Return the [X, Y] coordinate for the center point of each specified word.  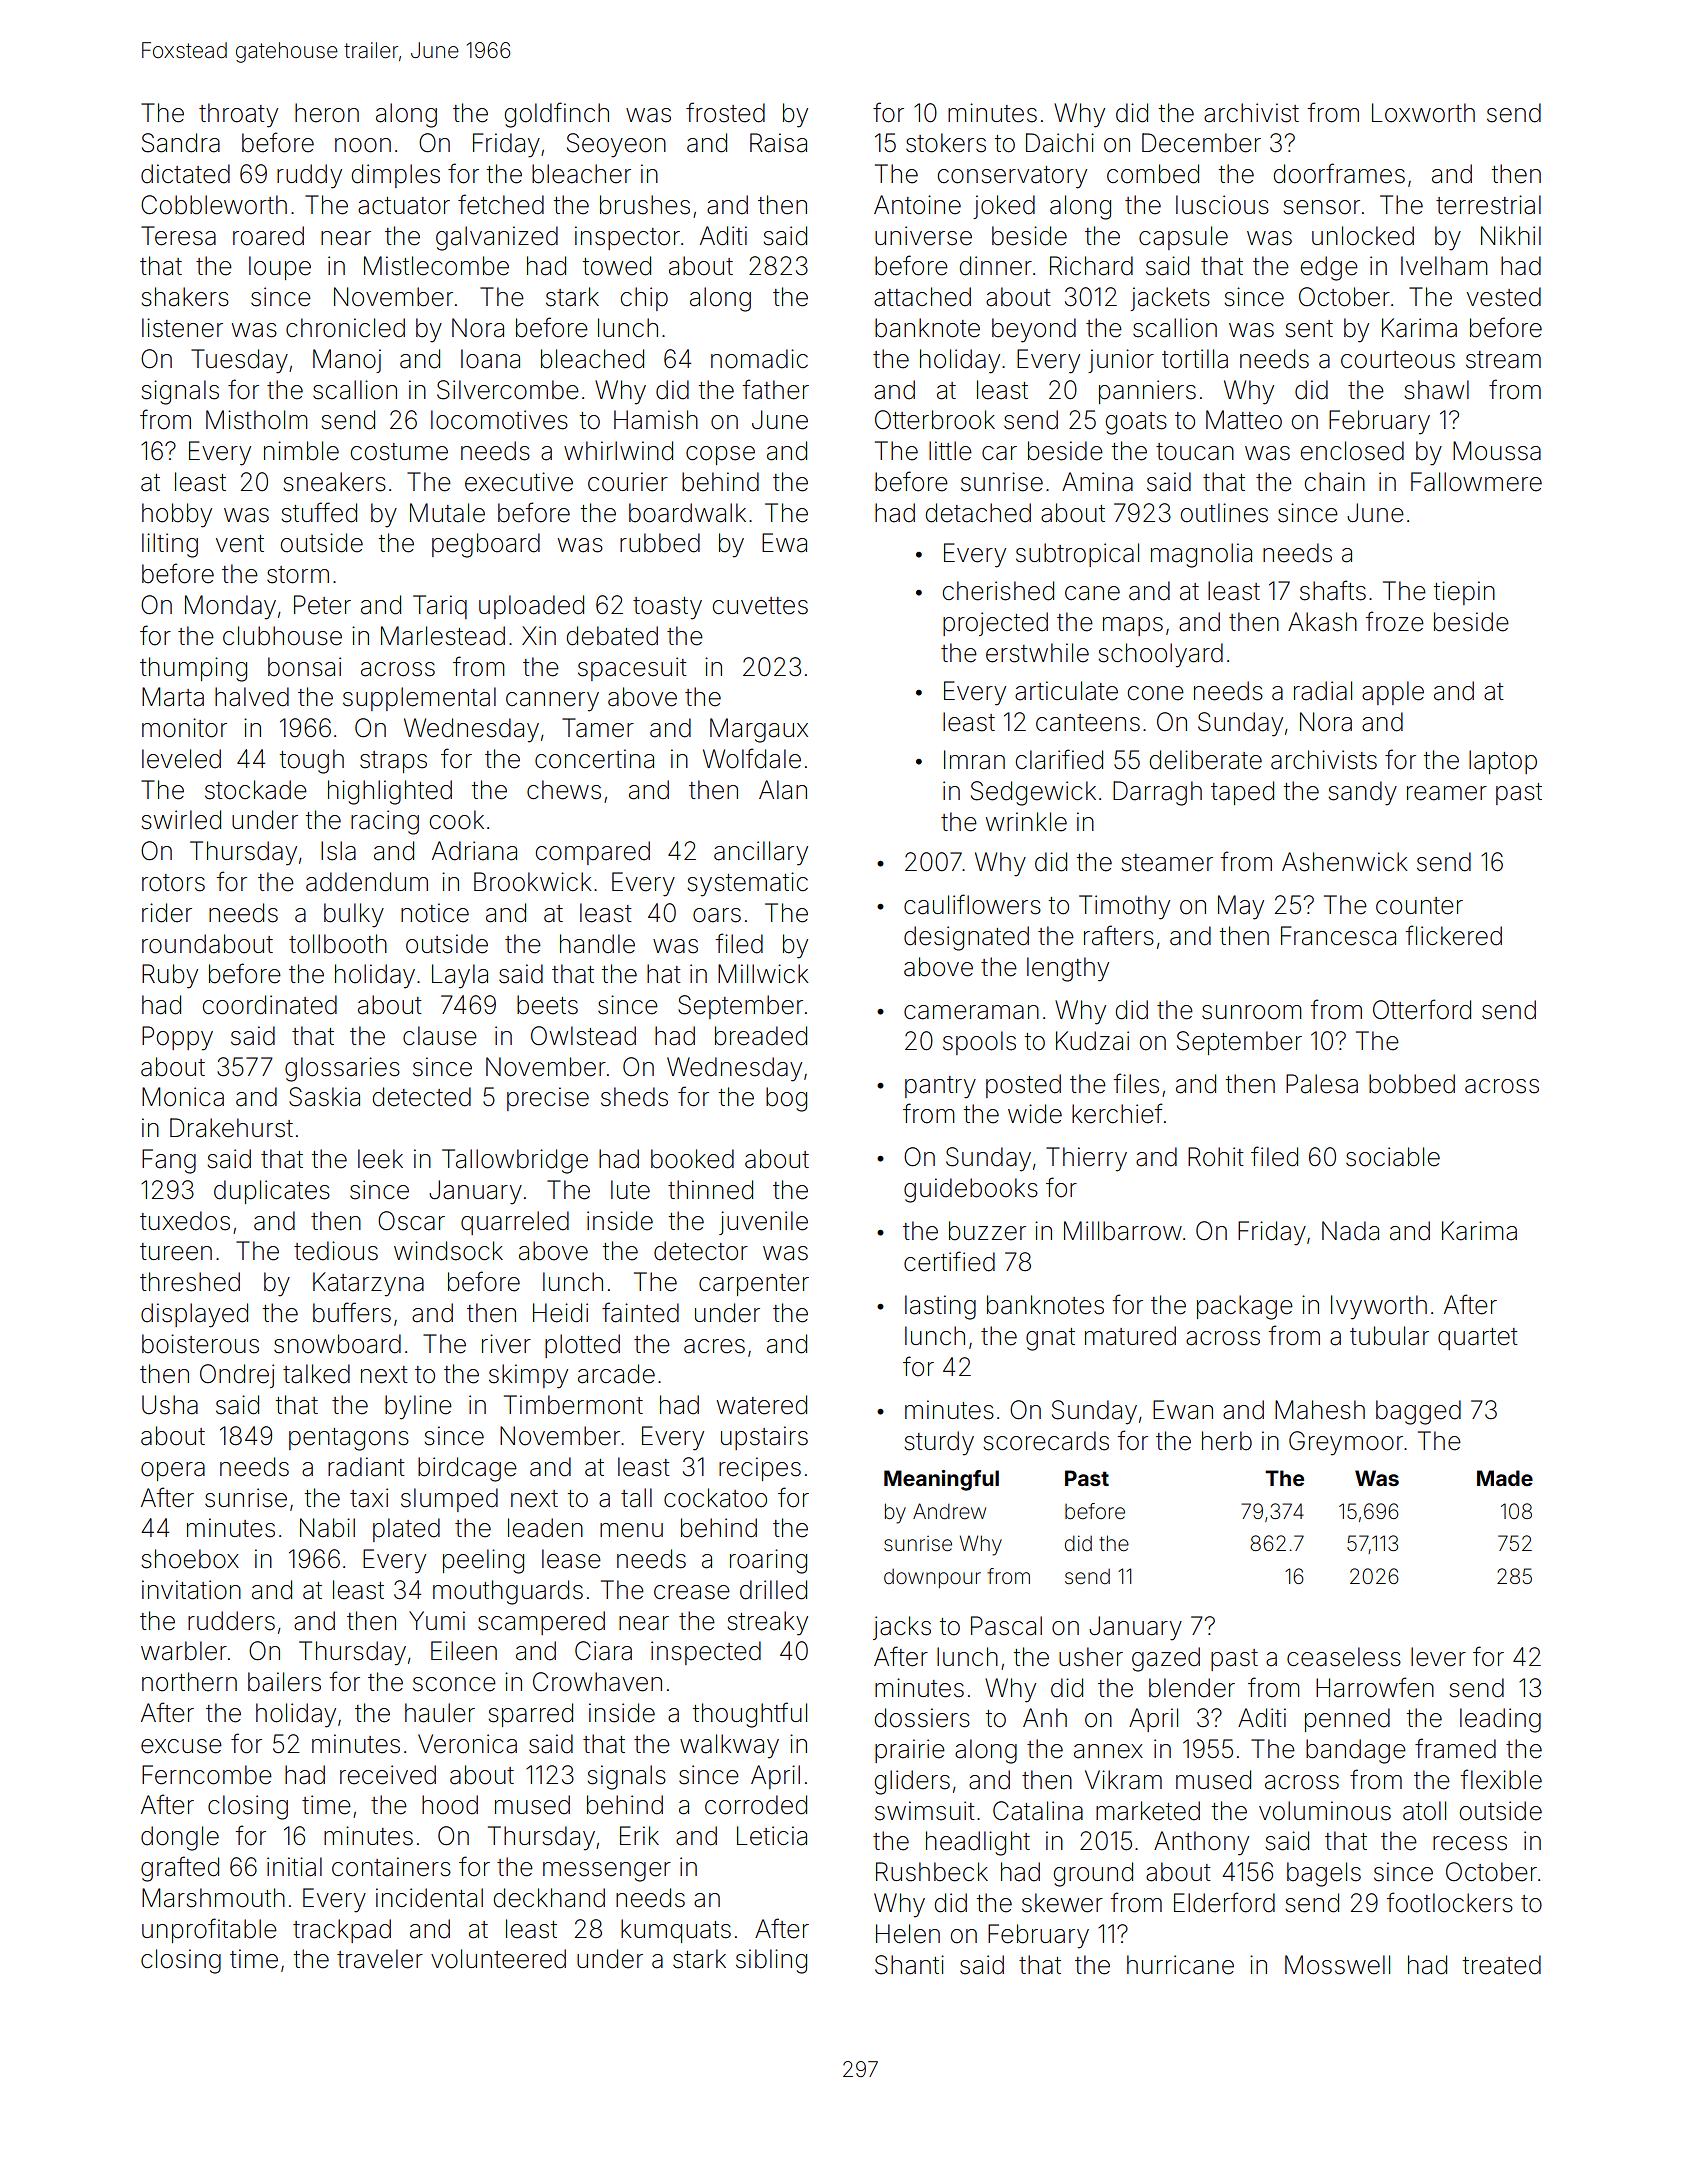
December [1201, 143]
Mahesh [1320, 1410]
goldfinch [557, 115]
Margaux [759, 730]
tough [312, 761]
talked [316, 1374]
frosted [725, 112]
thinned [710, 1190]
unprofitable [209, 1930]
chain [1335, 482]
